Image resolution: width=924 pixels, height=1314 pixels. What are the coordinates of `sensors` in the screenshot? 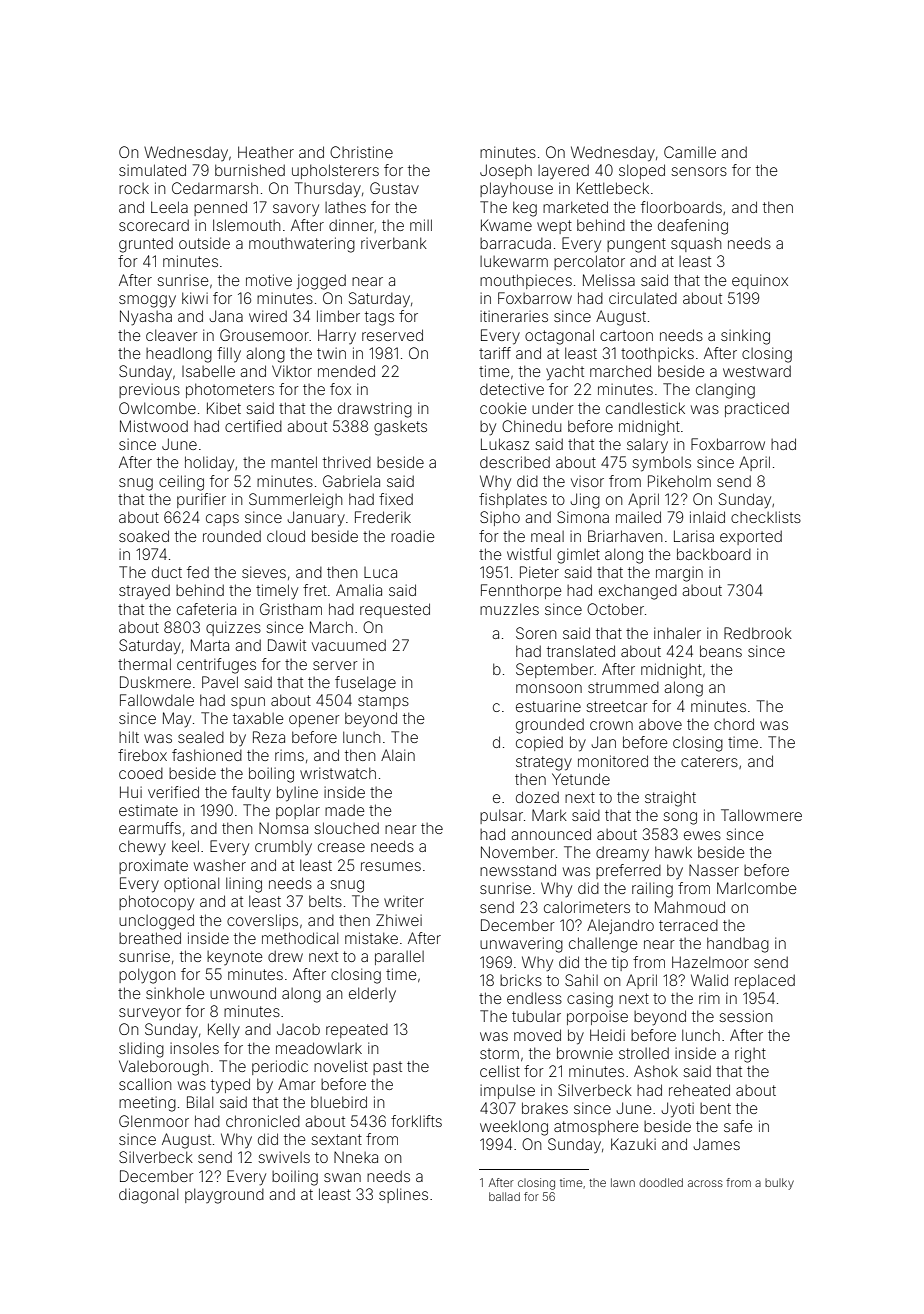 It's located at (699, 171).
